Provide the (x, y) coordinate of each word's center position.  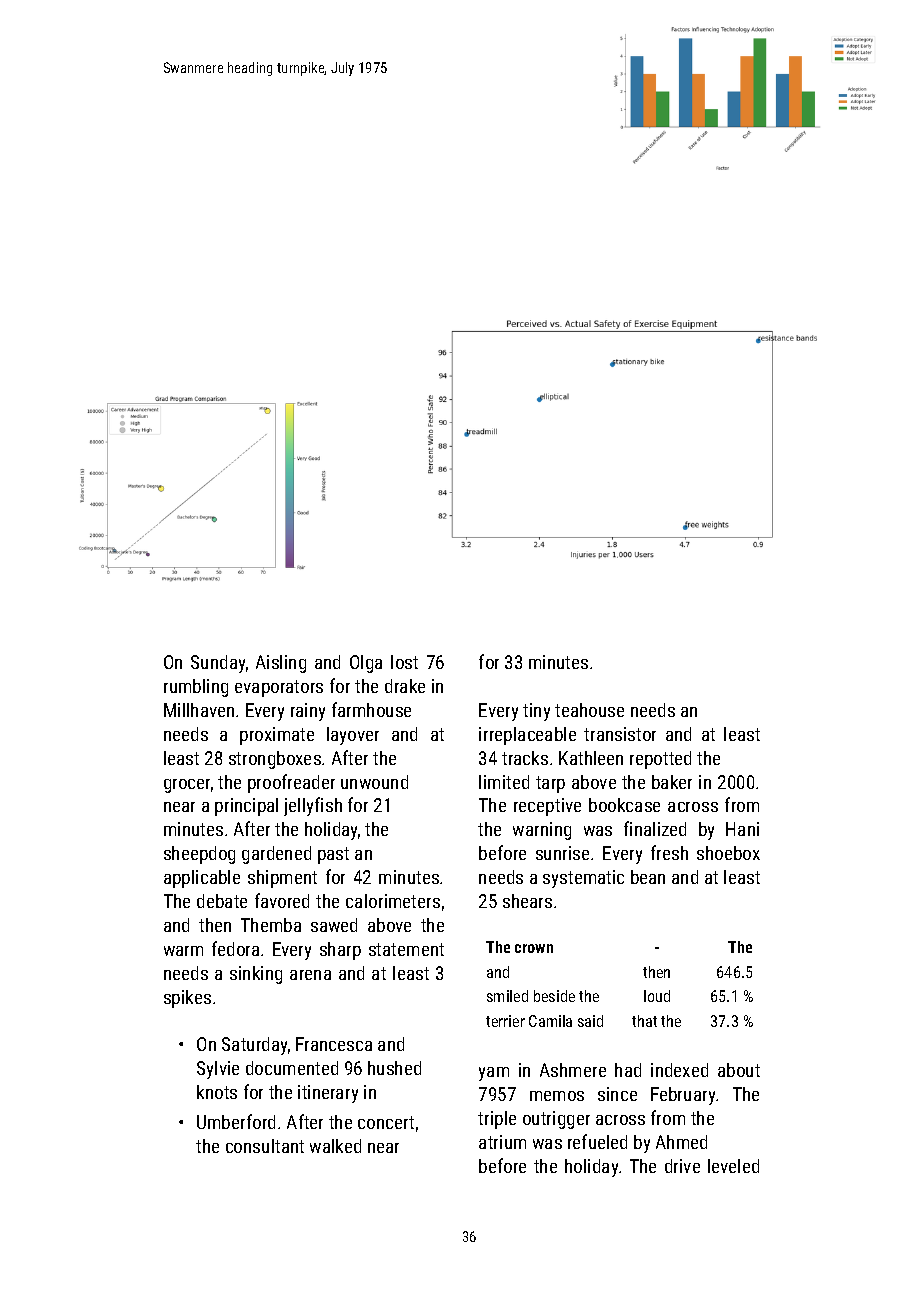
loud (657, 996)
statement (406, 949)
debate (222, 901)
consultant (265, 1146)
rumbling (196, 688)
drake (405, 686)
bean (648, 877)
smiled (507, 996)
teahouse (589, 710)
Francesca (334, 1044)
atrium (502, 1142)
